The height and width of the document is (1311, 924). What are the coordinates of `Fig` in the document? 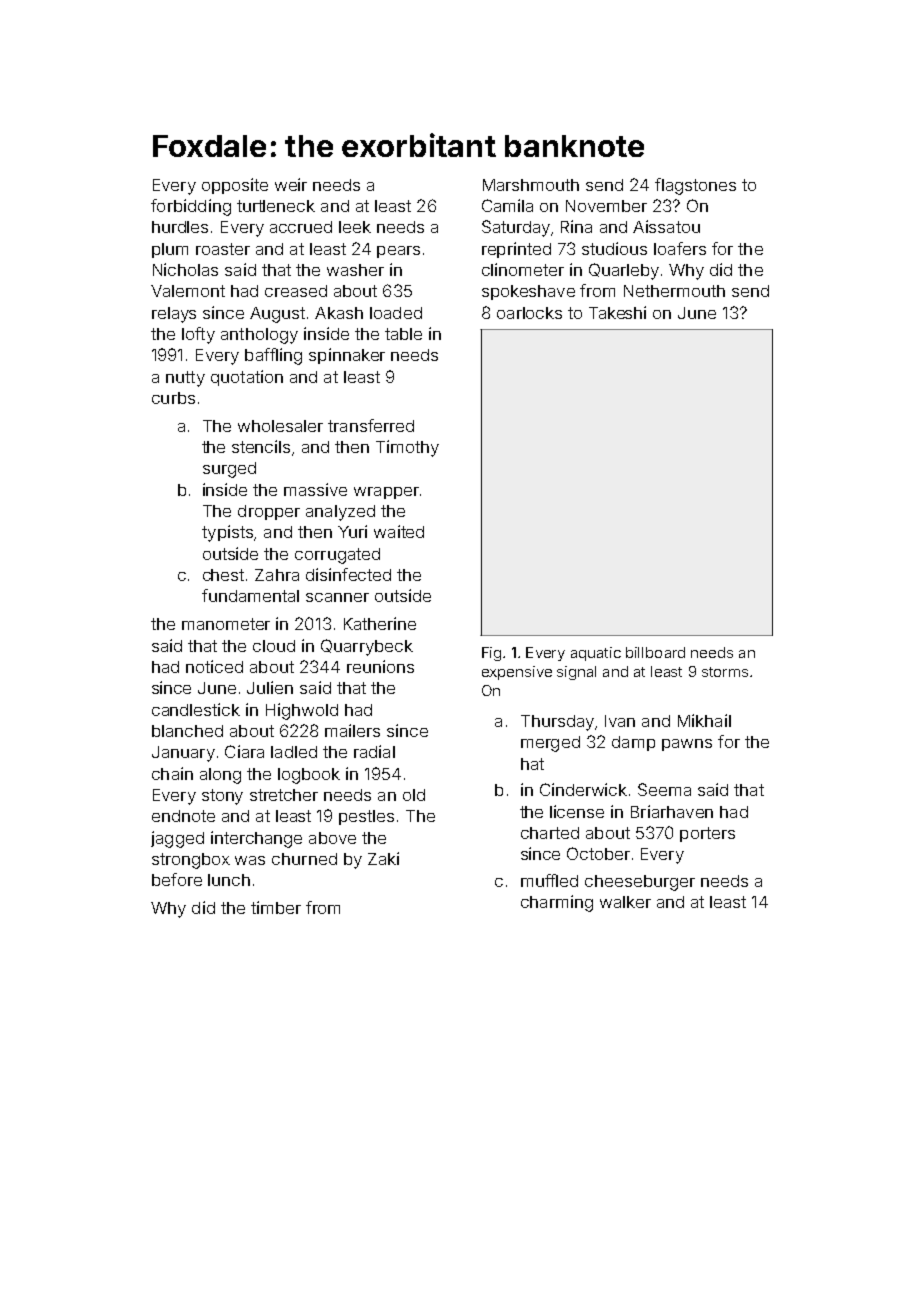 It's located at (491, 654).
